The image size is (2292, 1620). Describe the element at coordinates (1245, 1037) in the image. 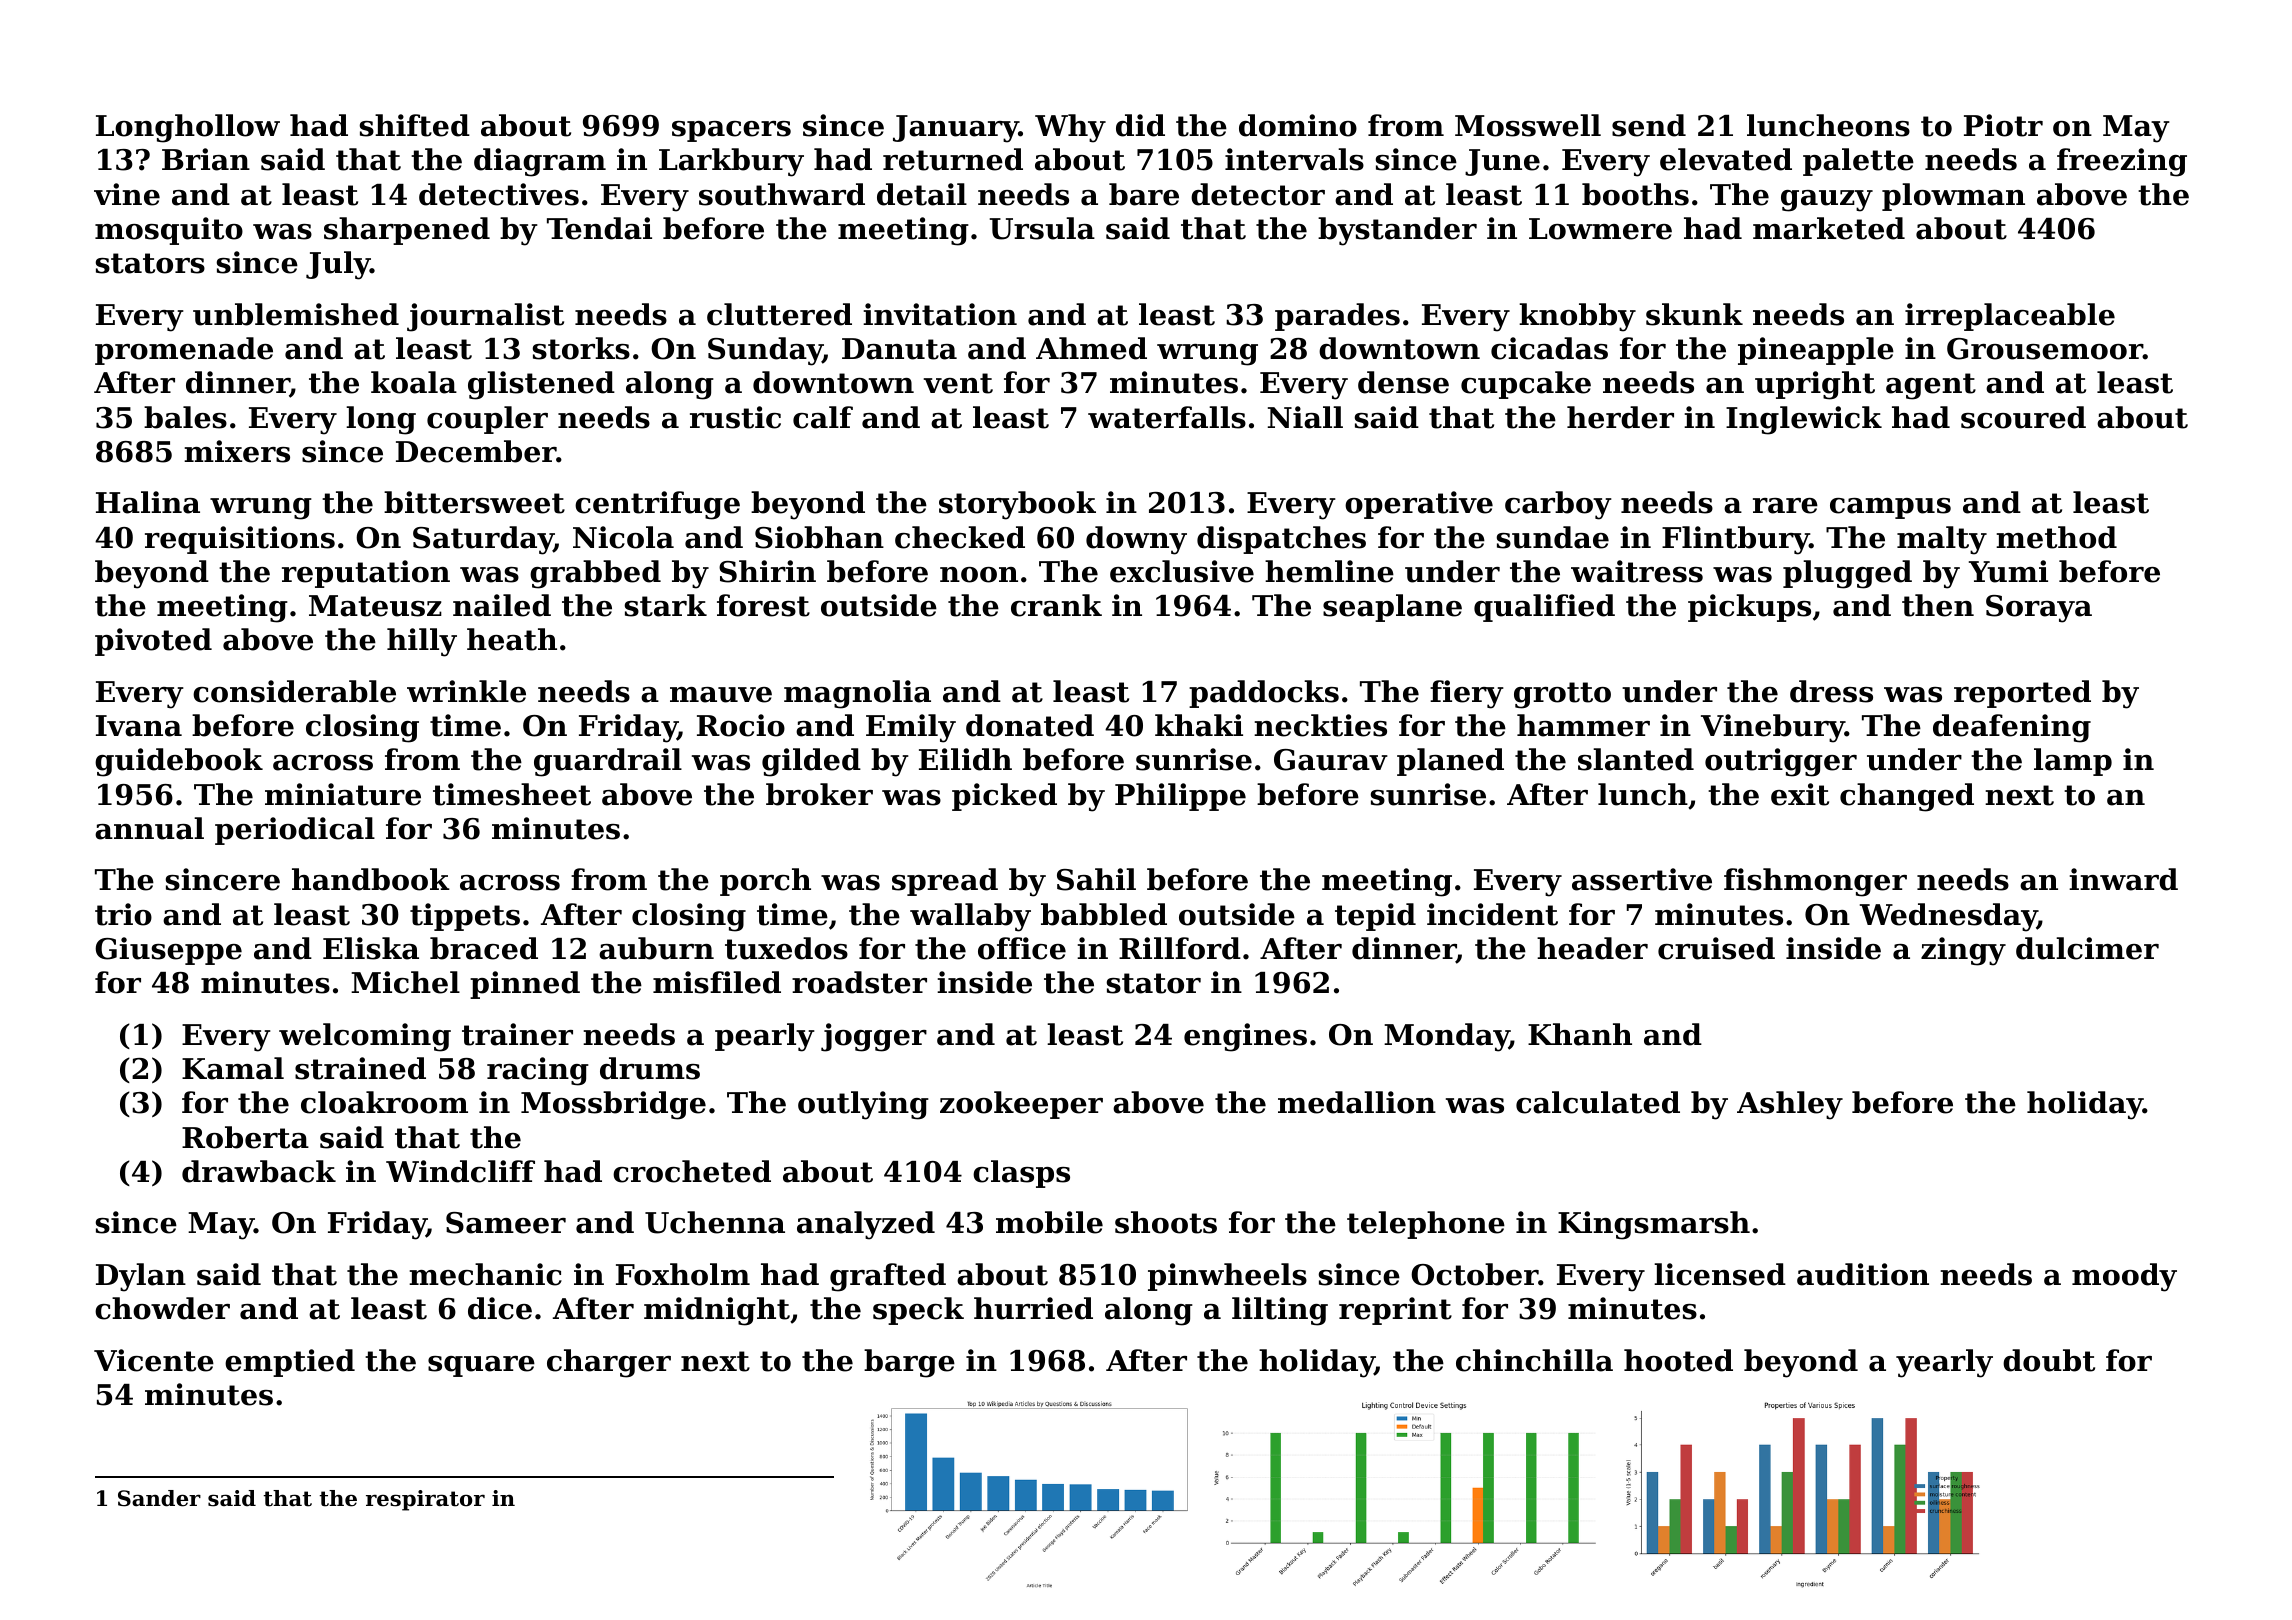

I see `engines` at that location.
